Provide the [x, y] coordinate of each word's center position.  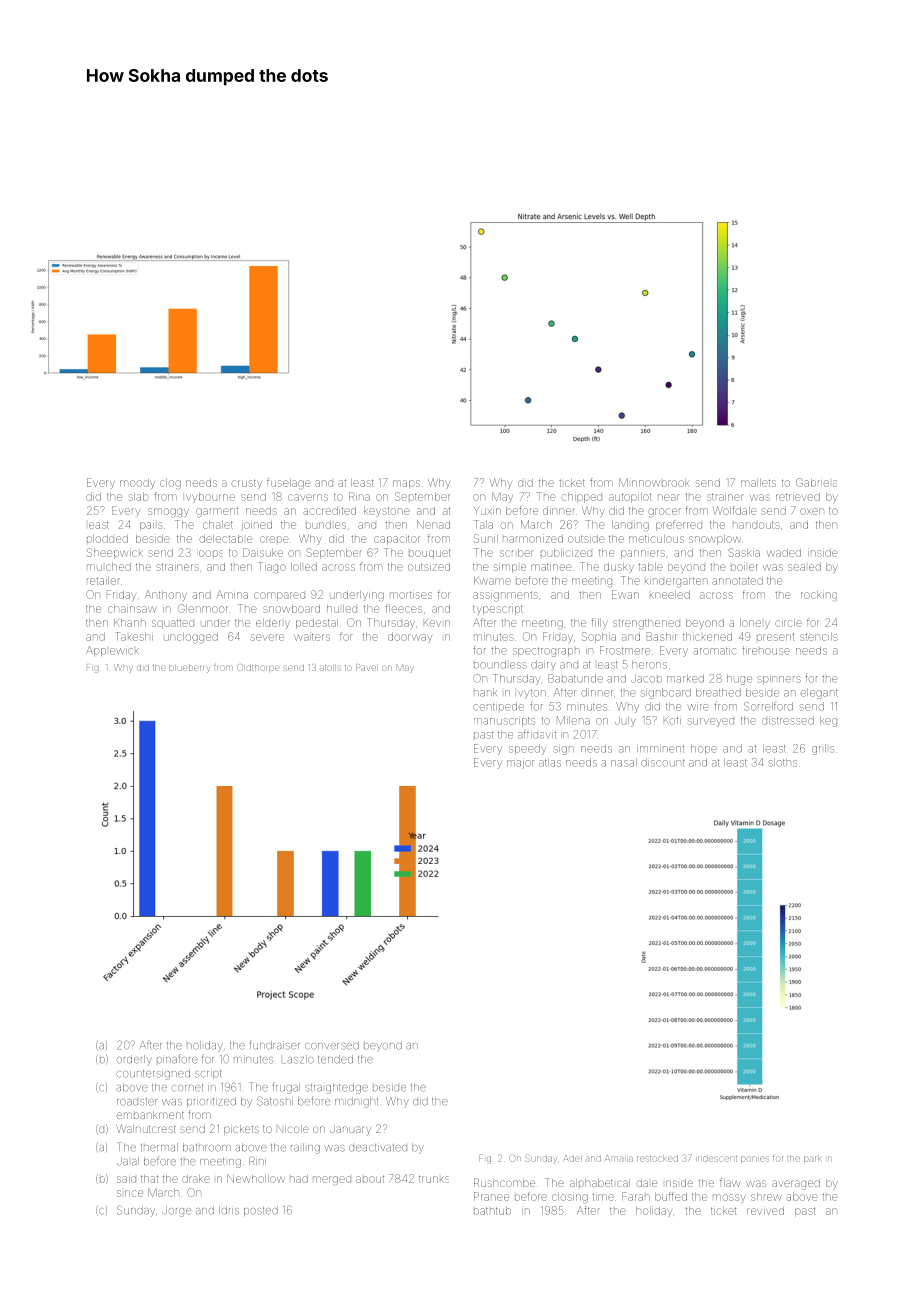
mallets [758, 483]
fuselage [289, 483]
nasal [624, 762]
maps [406, 484]
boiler [744, 567]
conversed [332, 1045]
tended [335, 1059]
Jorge [176, 1211]
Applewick [112, 651]
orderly [134, 1060]
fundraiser [275, 1045]
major [520, 764]
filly [599, 623]
